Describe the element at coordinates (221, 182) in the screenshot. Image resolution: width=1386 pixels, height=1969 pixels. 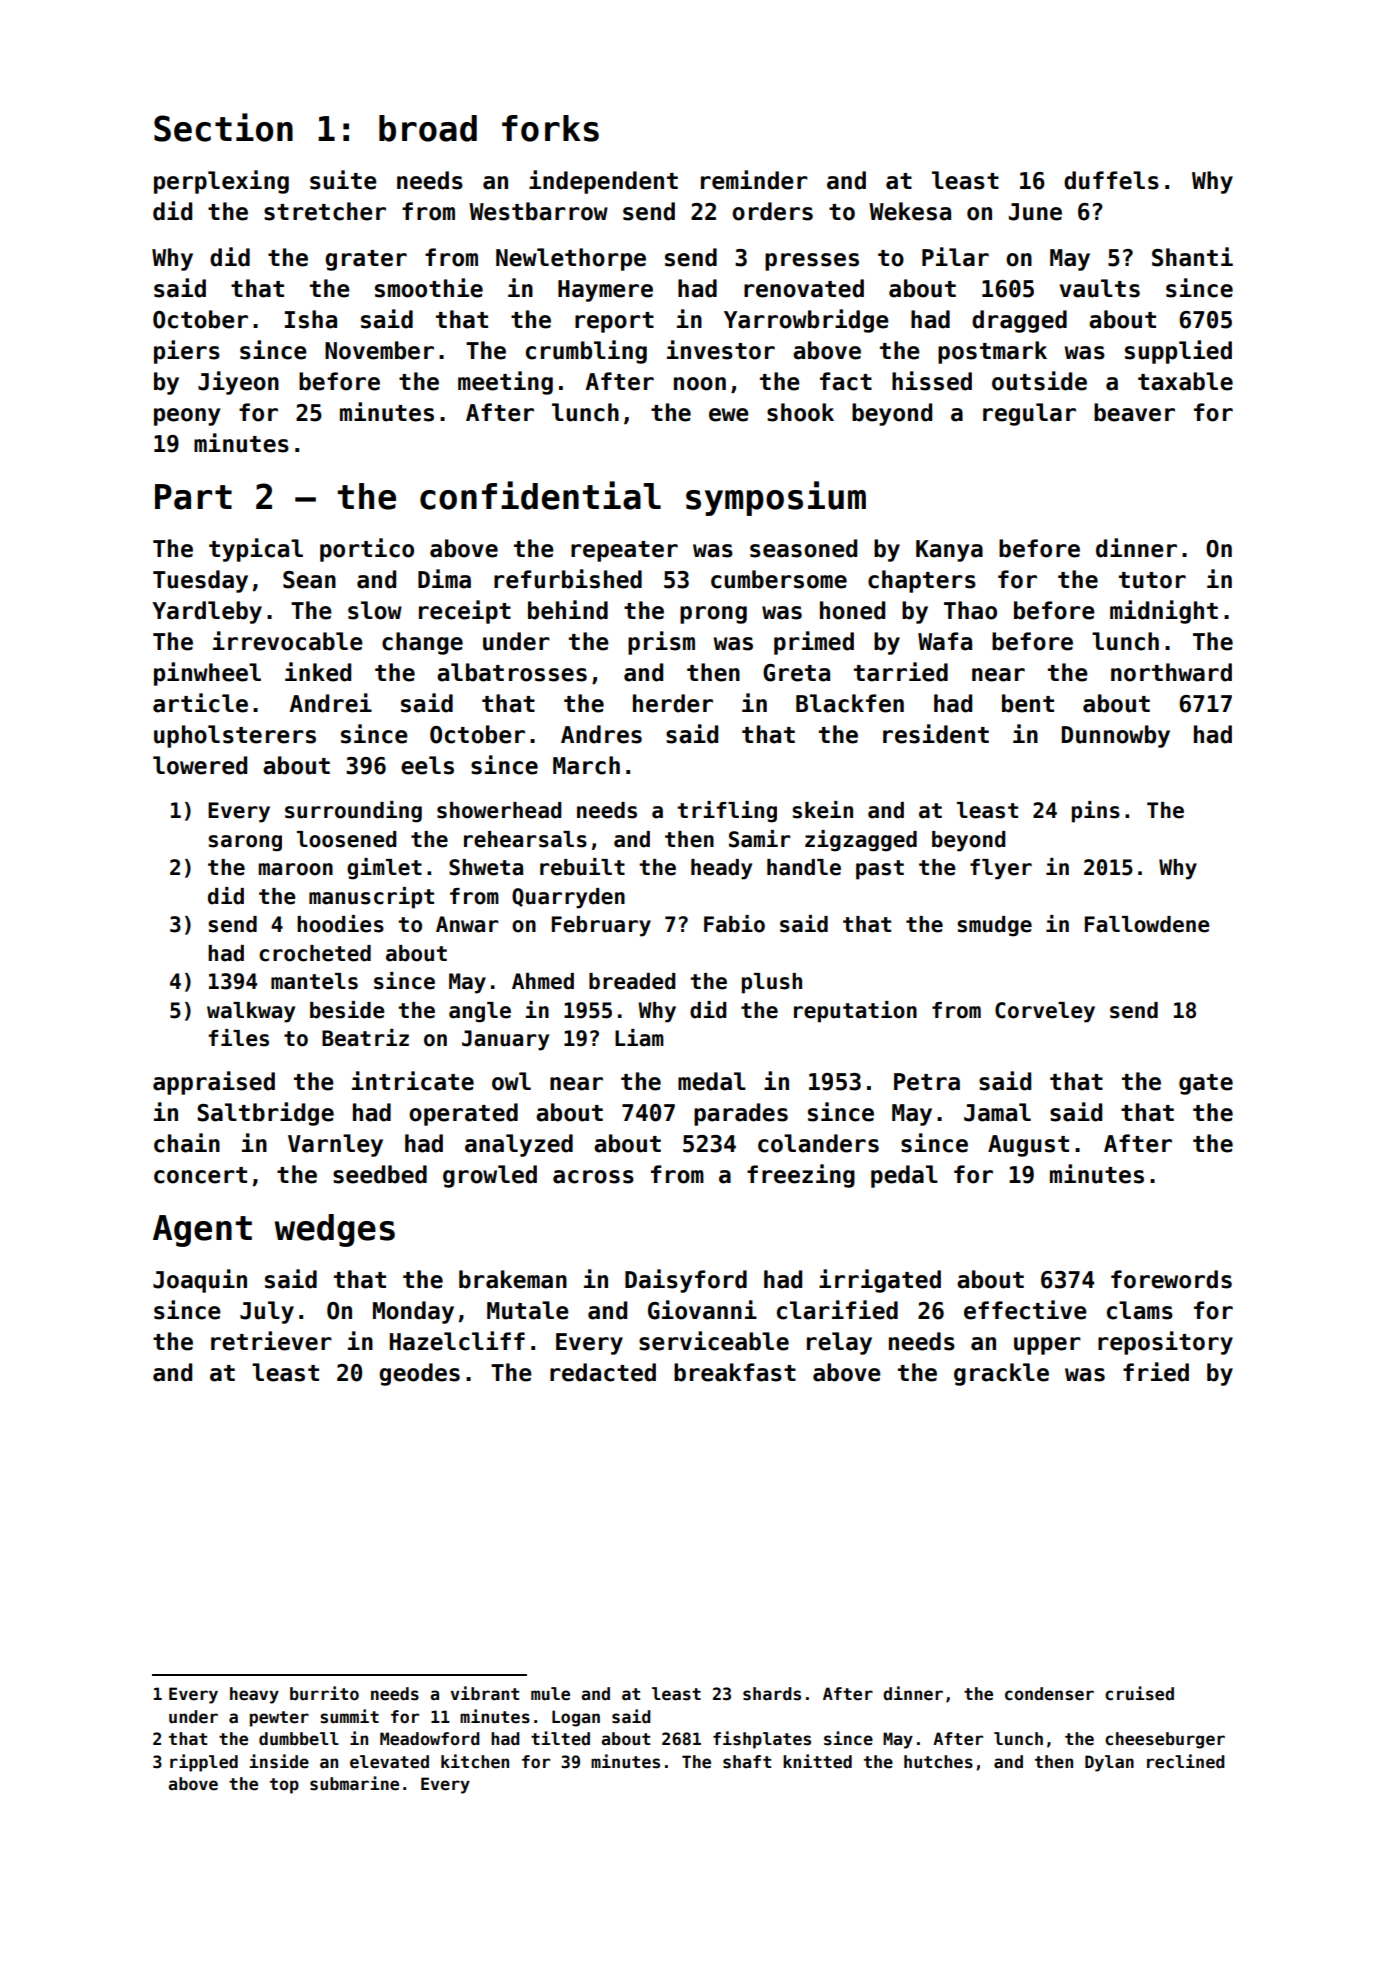
I see `perplexing` at that location.
